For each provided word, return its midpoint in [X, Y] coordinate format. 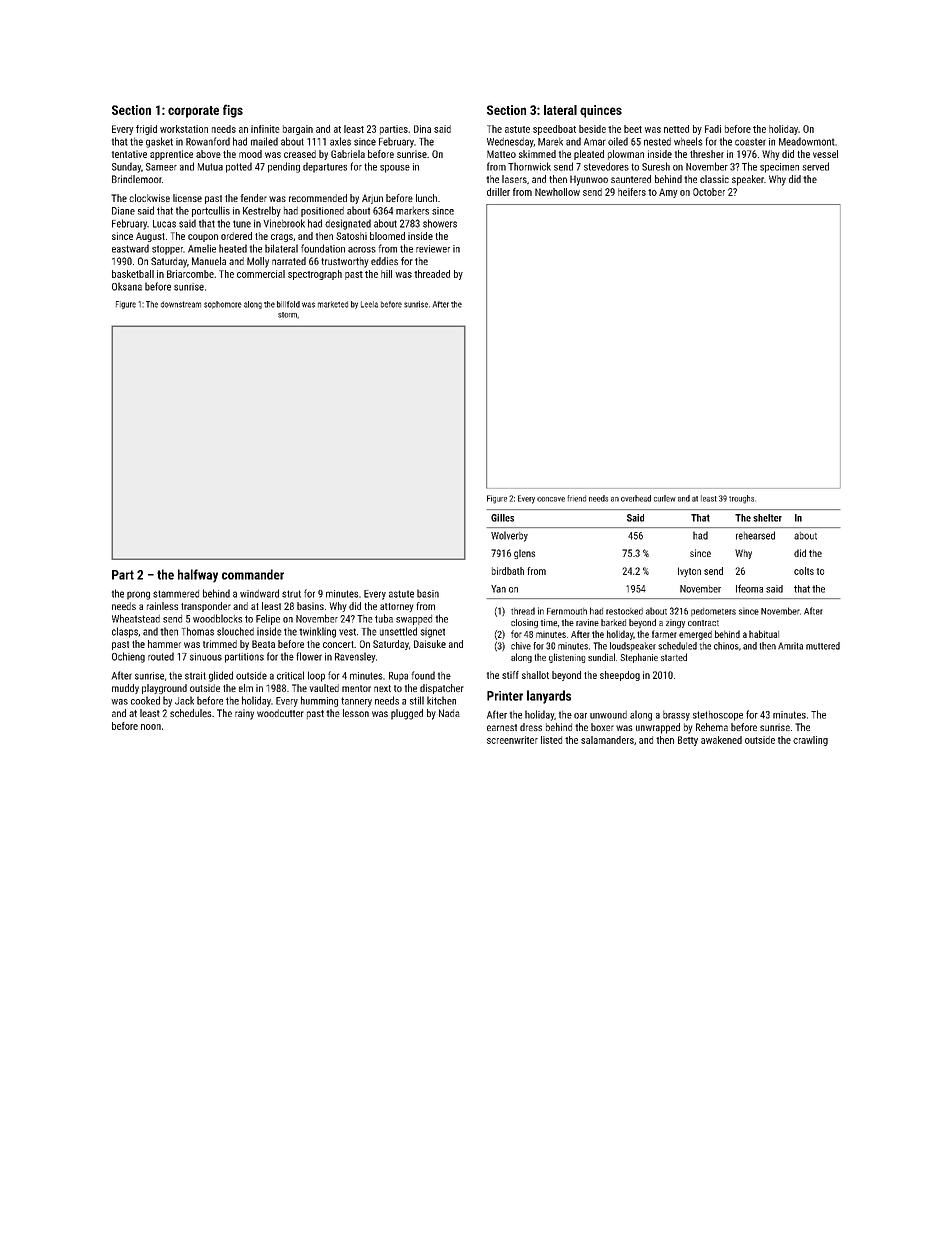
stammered [176, 594]
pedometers [713, 612]
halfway [198, 576]
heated [233, 248]
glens [524, 554]
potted [239, 167]
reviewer [433, 249]
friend [576, 498]
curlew [665, 498]
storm [287, 315]
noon [151, 727]
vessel [825, 154]
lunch [426, 198]
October [709, 192]
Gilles [502, 518]
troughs [741, 499]
